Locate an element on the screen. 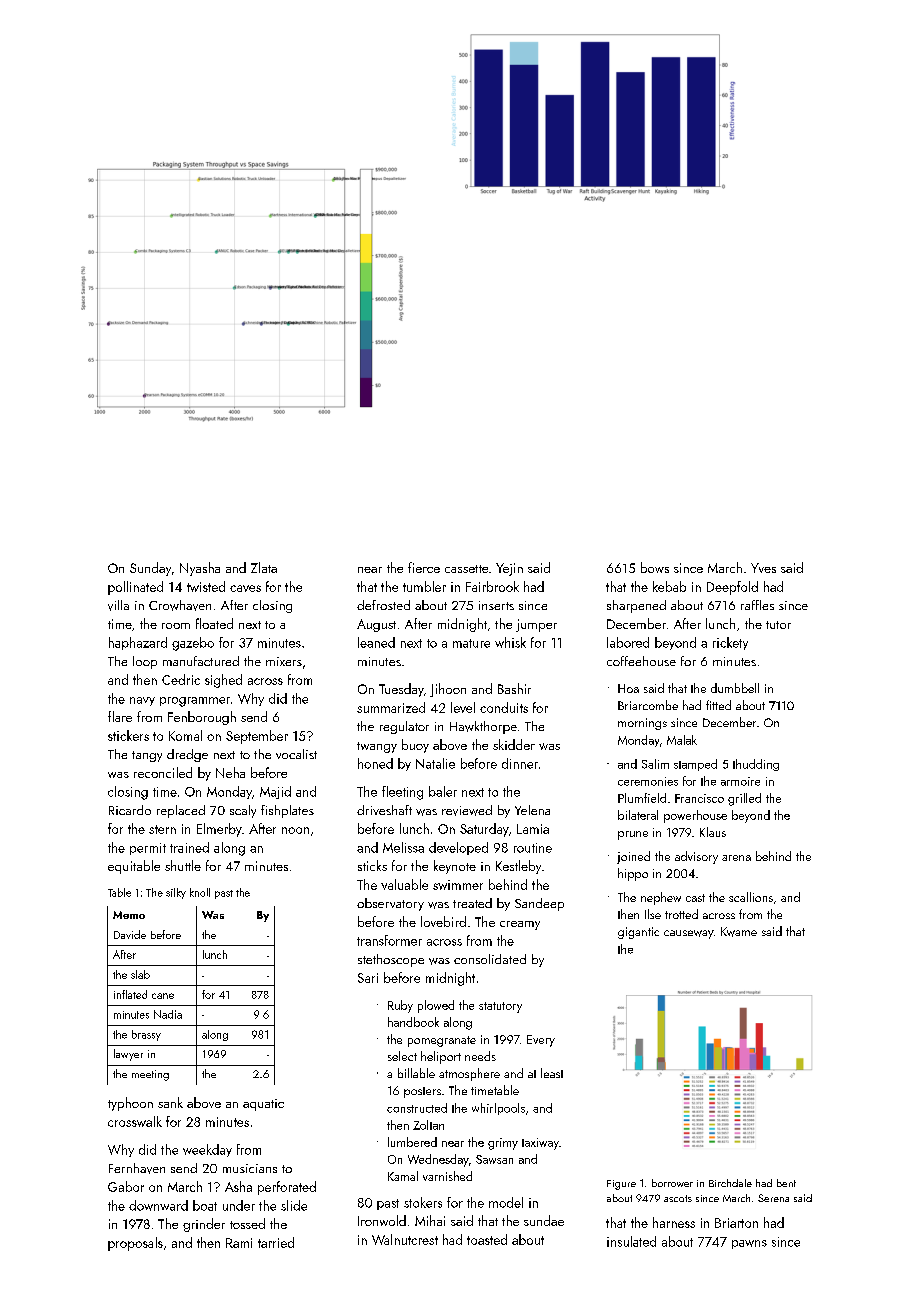  tarried is located at coordinates (276, 1242).
